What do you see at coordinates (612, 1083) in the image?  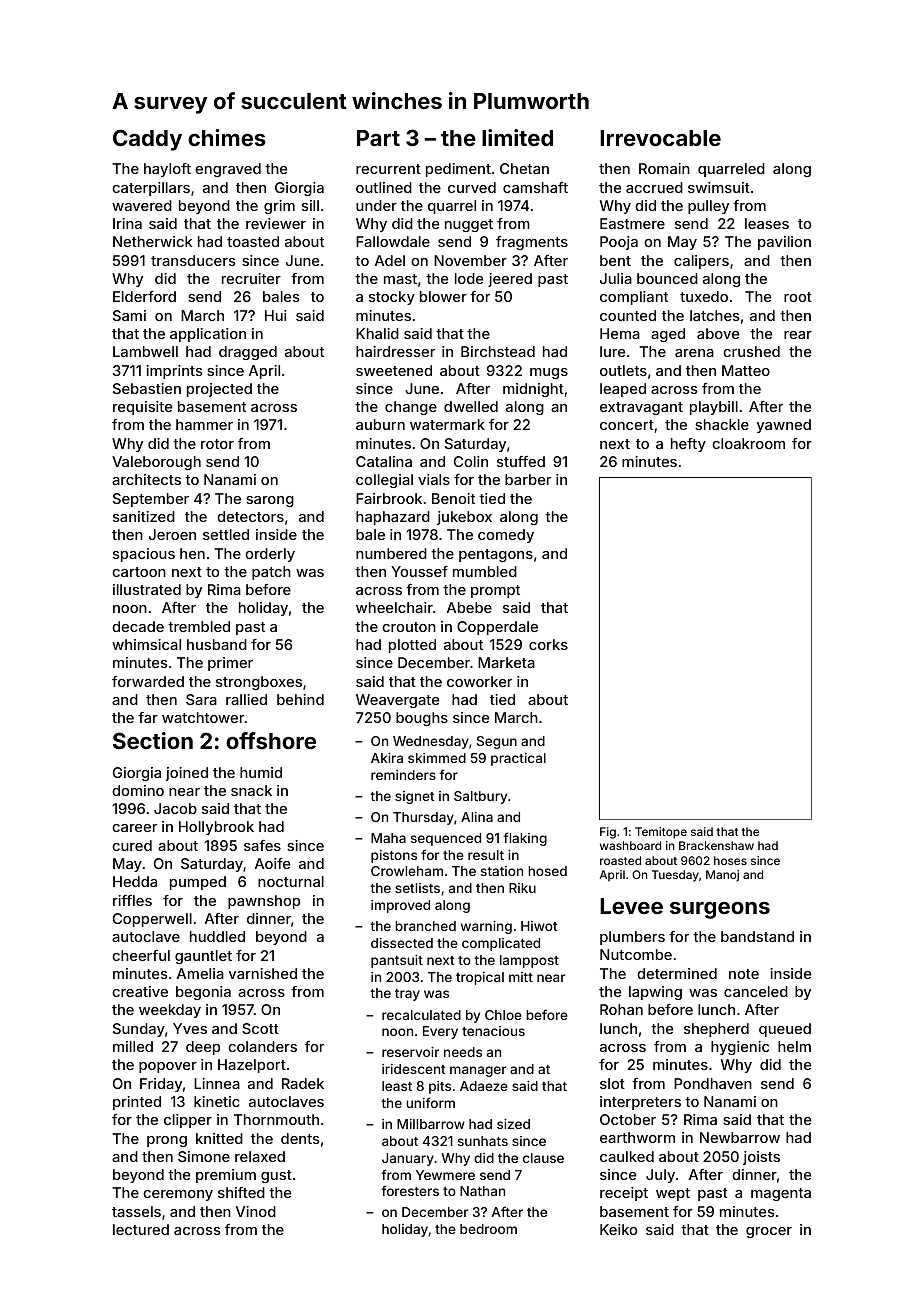 I see `slot` at bounding box center [612, 1083].
